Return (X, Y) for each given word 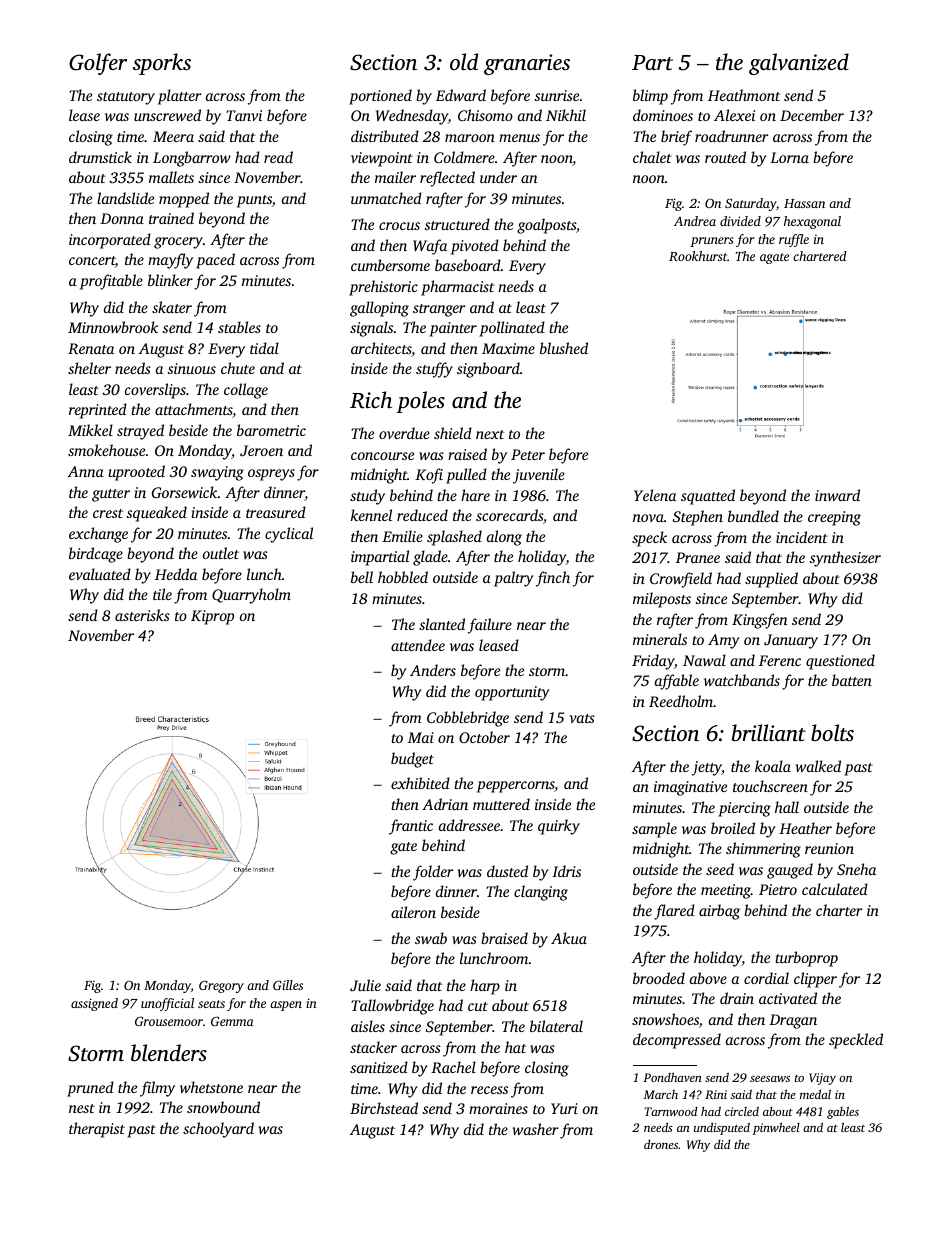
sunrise (557, 95)
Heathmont (744, 95)
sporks (162, 64)
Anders (433, 670)
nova (648, 518)
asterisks (142, 615)
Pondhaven (672, 1077)
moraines (498, 1108)
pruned (90, 1089)
